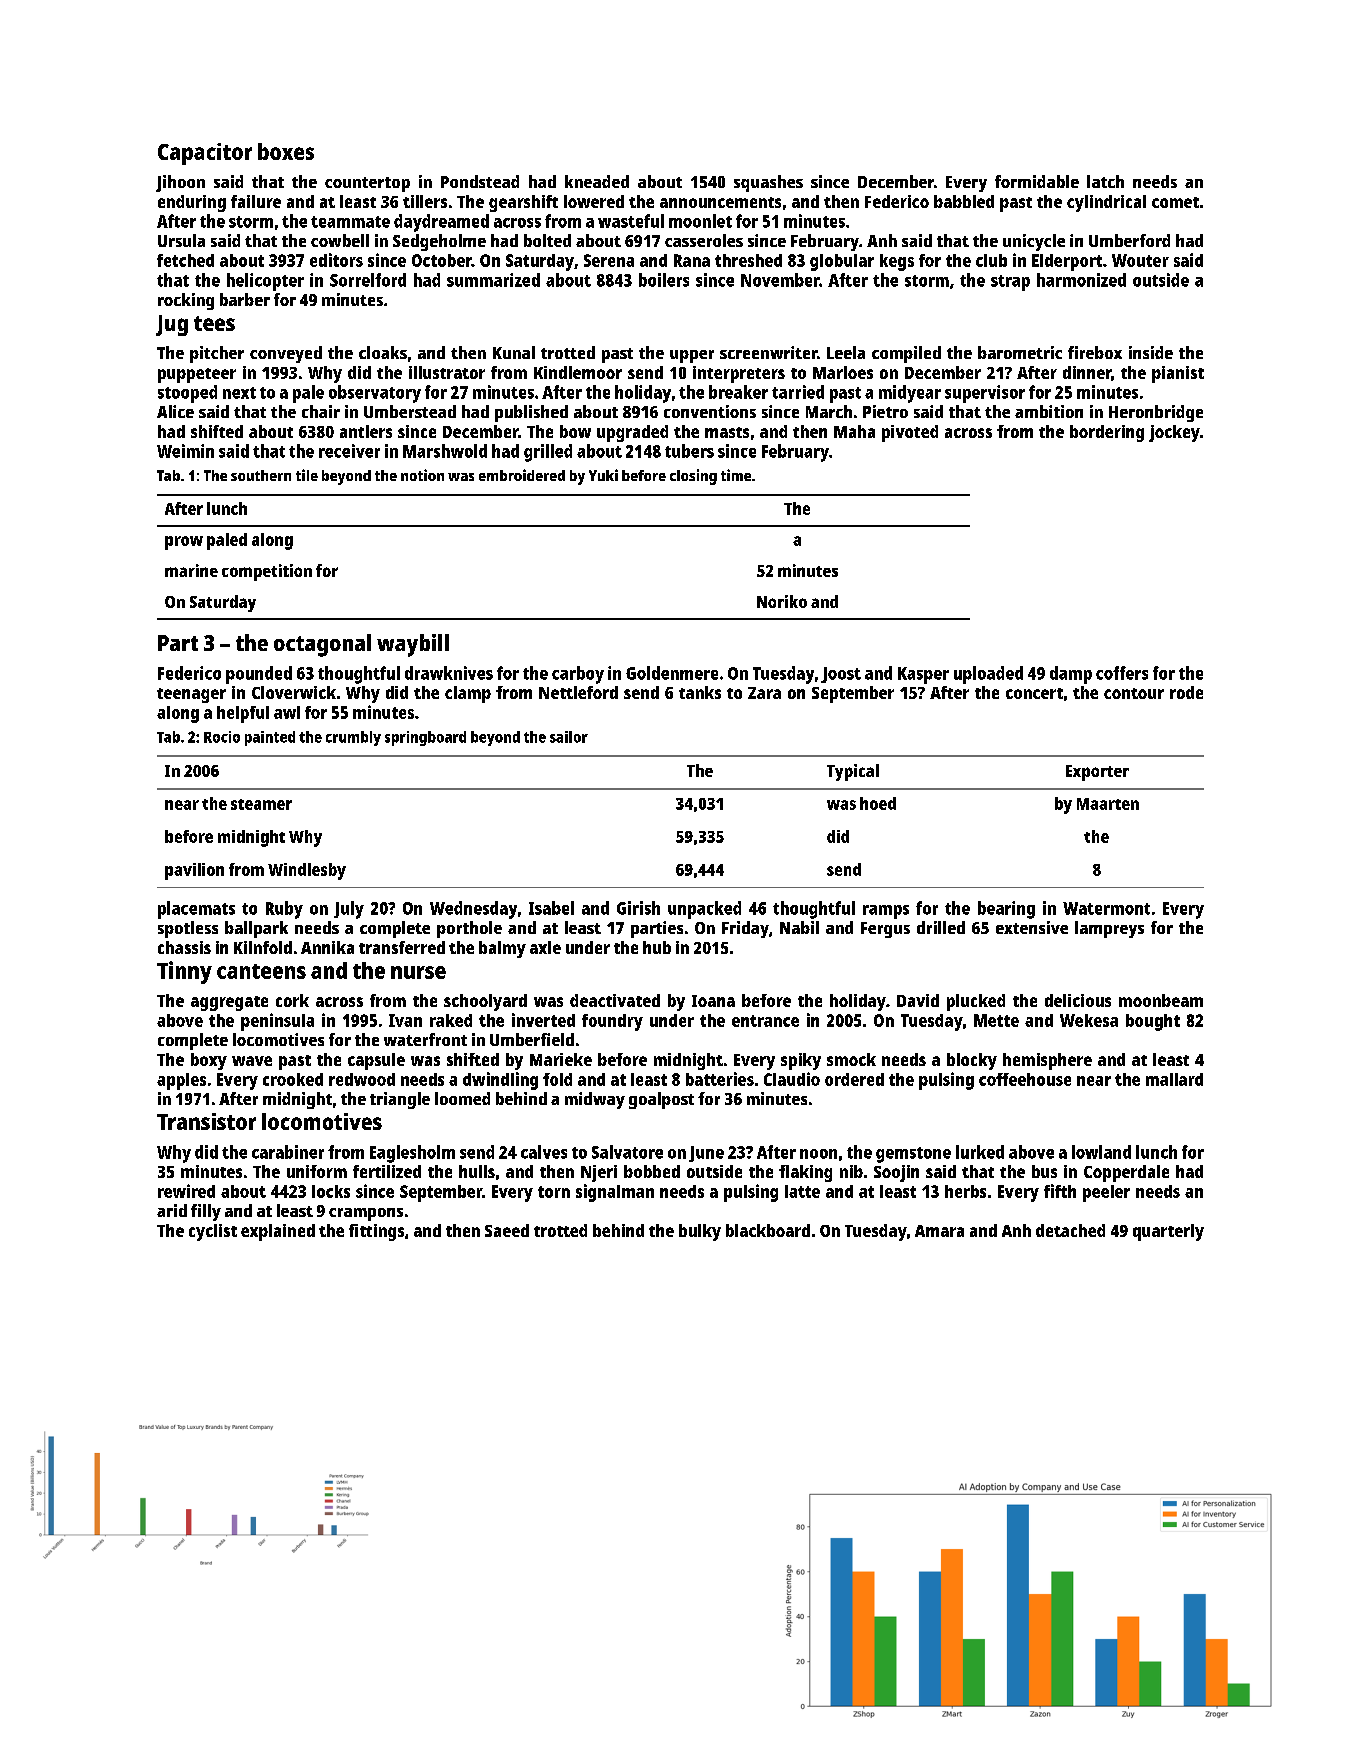 The width and height of the page is (1361, 1762). What do you see at coordinates (307, 871) in the page?
I see `Windlesby` at bounding box center [307, 871].
